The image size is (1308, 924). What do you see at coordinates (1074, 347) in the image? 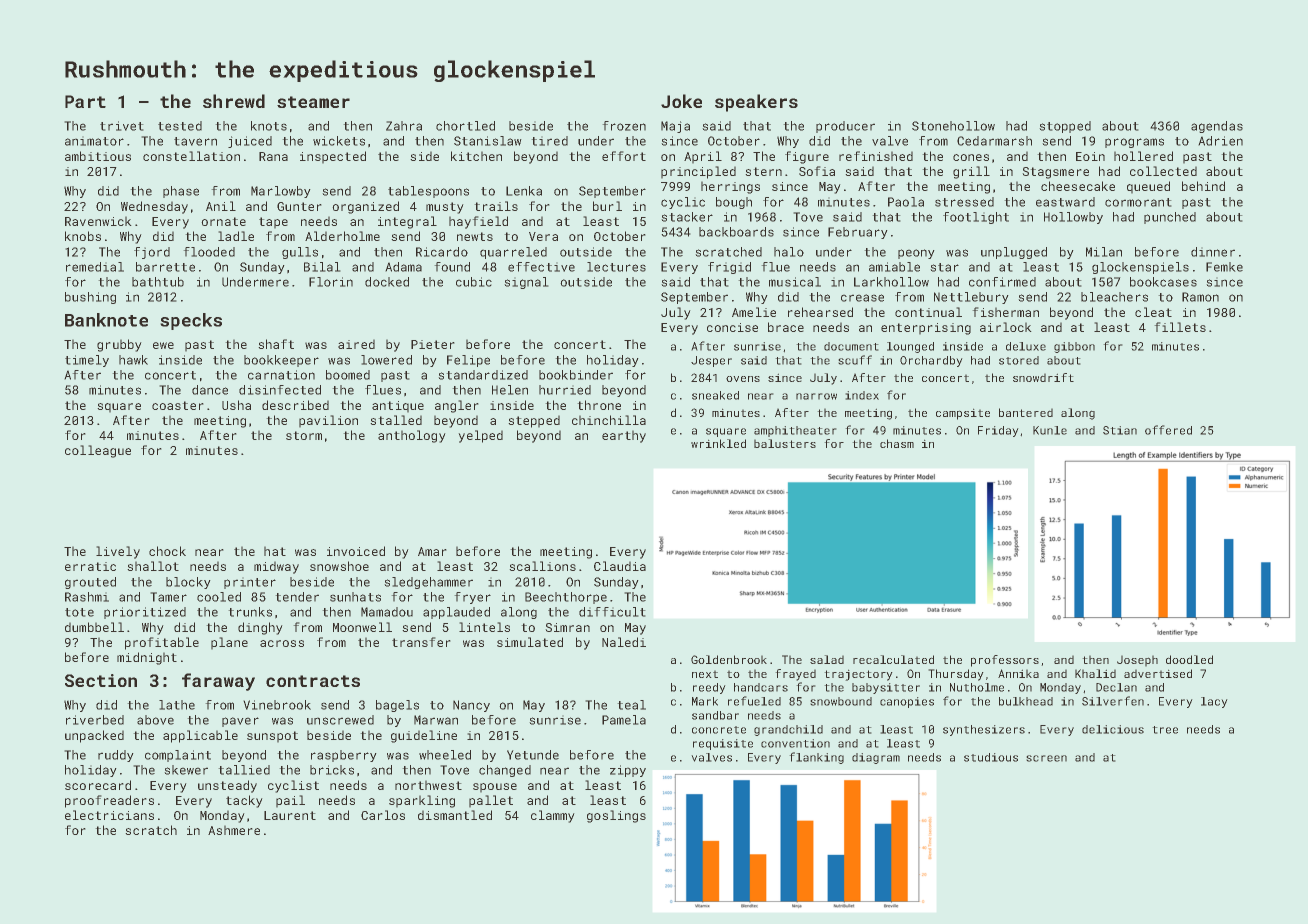
I see `gibbon` at bounding box center [1074, 347].
